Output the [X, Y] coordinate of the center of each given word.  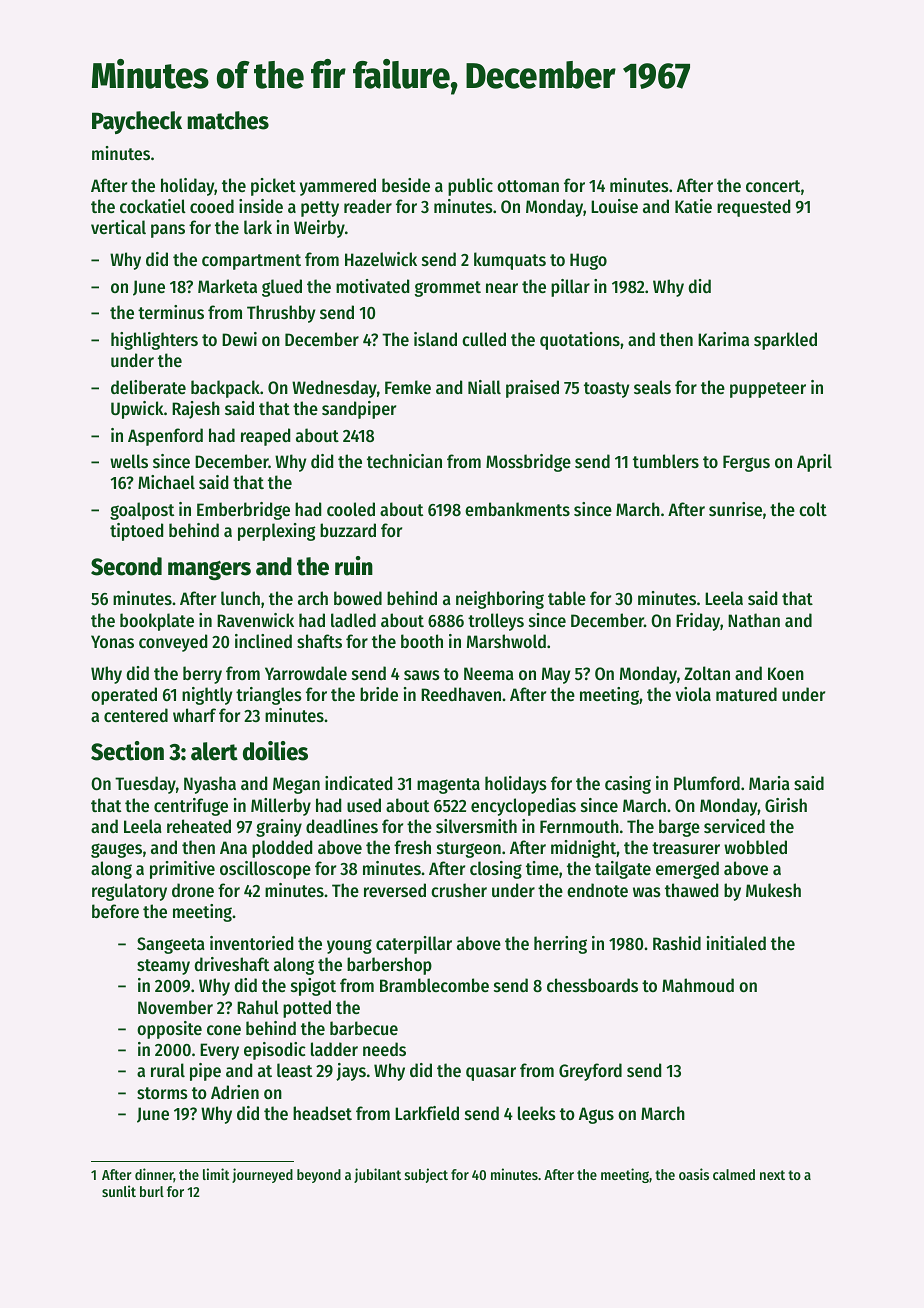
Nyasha [210, 785]
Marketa [227, 286]
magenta [448, 786]
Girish [786, 805]
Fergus [746, 463]
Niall [484, 387]
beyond [319, 1176]
